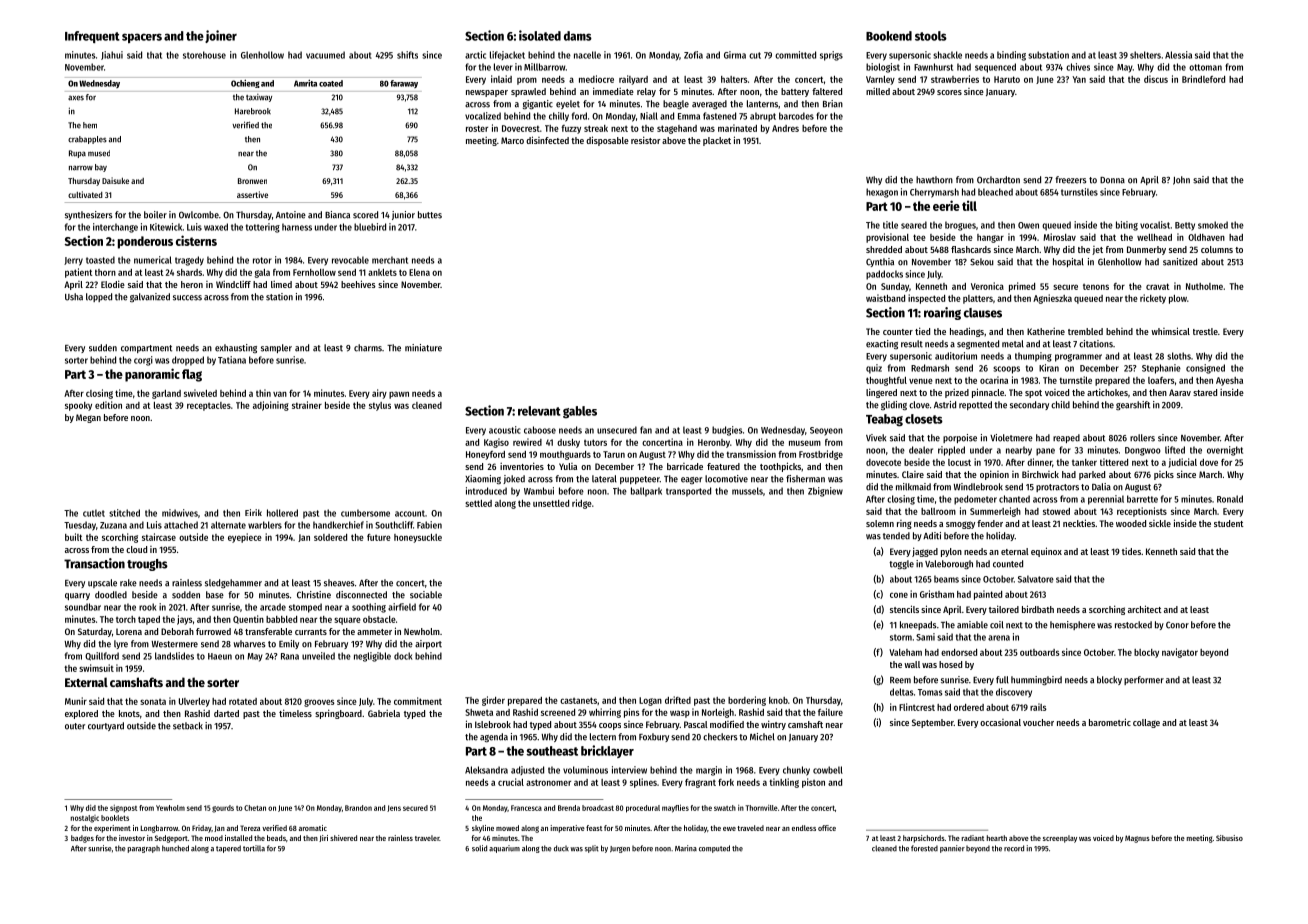 This screenshot has width=1308, height=924. Describe the element at coordinates (76, 98) in the screenshot. I see `axes` at that location.
